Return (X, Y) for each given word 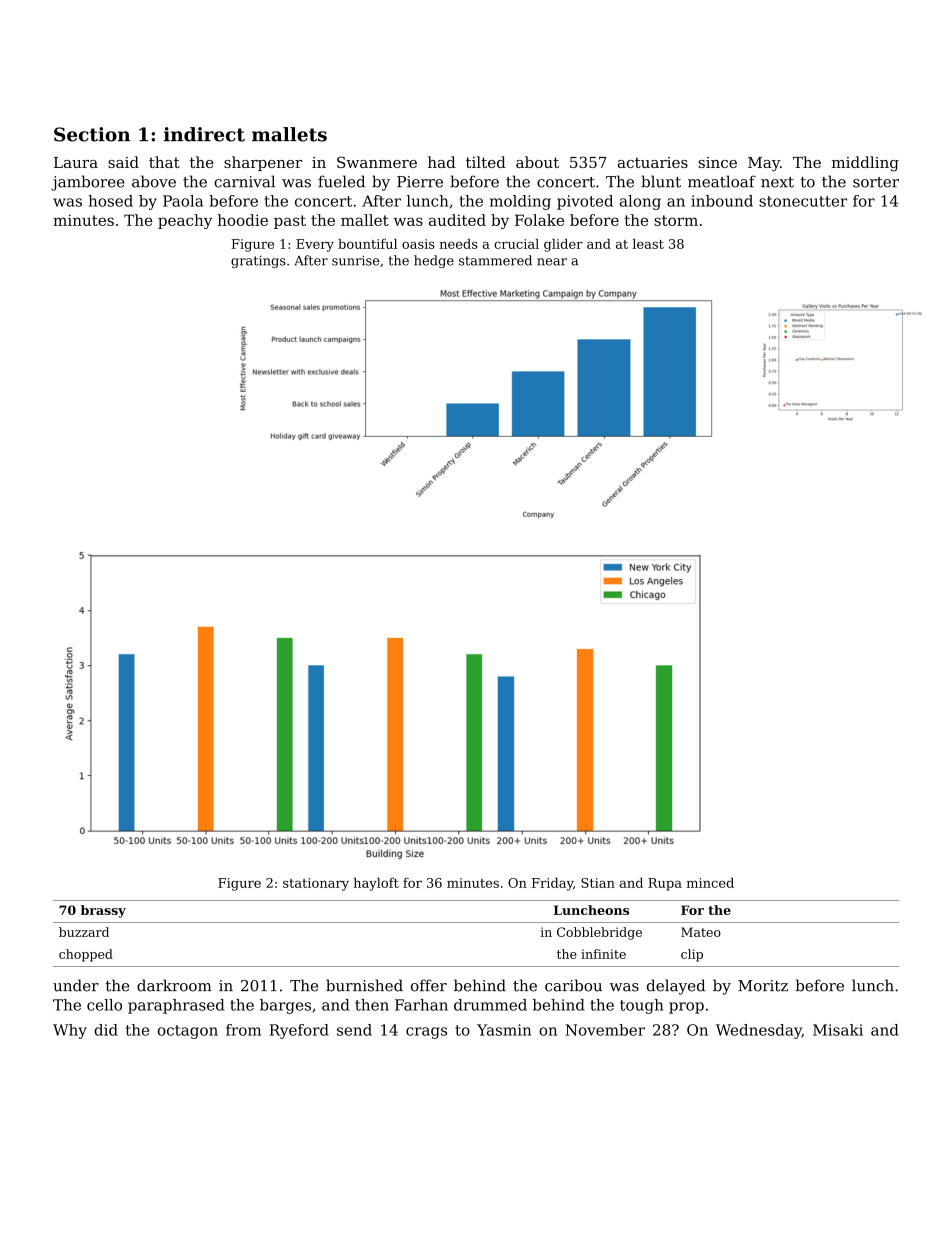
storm (676, 220)
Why (70, 1031)
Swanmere (377, 162)
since (717, 162)
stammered (495, 260)
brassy (103, 911)
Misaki (838, 1030)
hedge (434, 261)
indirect (204, 134)
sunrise (355, 261)
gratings (258, 261)
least (648, 244)
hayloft (376, 884)
